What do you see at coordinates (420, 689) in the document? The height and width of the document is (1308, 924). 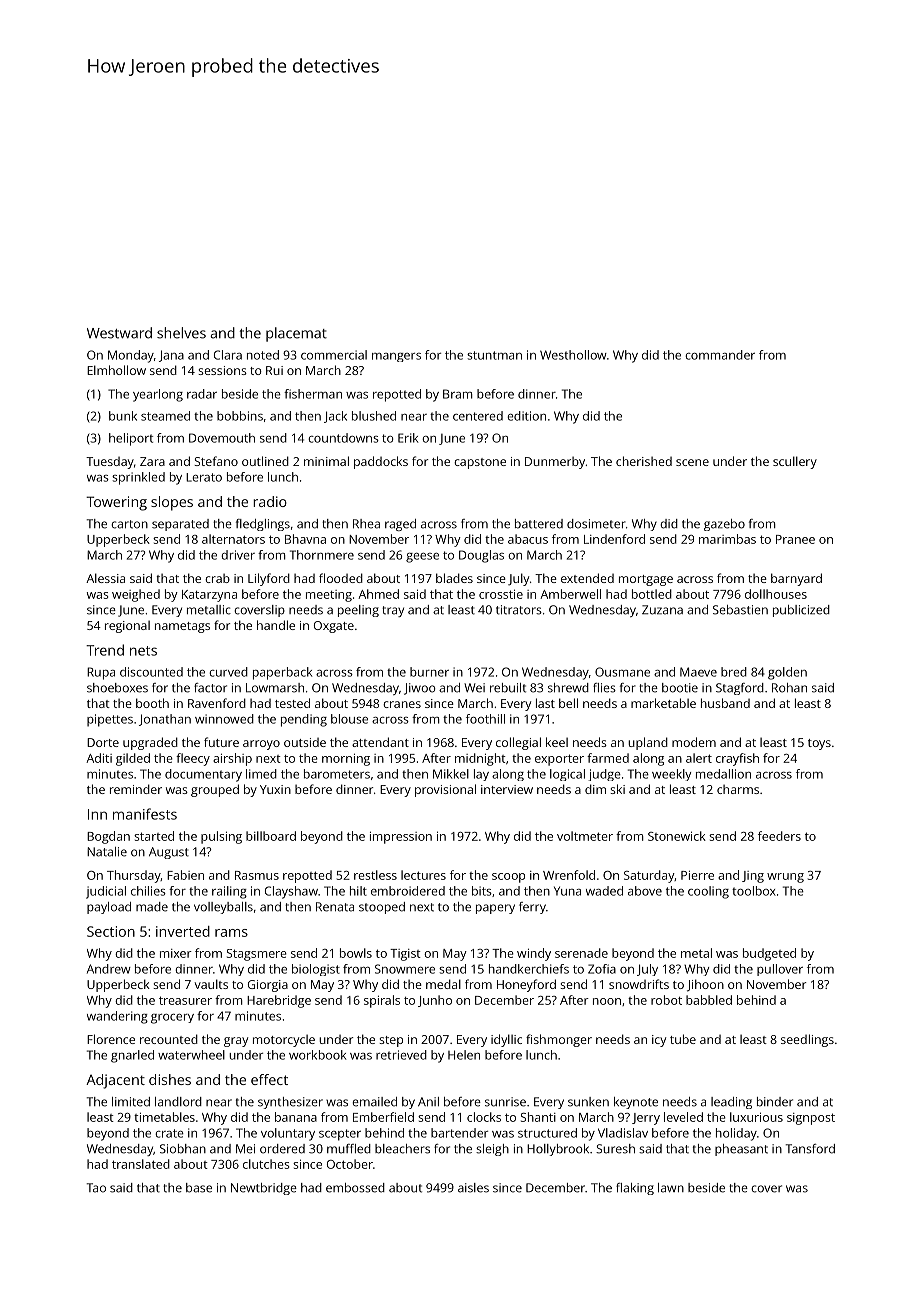 I see `Jiwoo` at bounding box center [420, 689].
